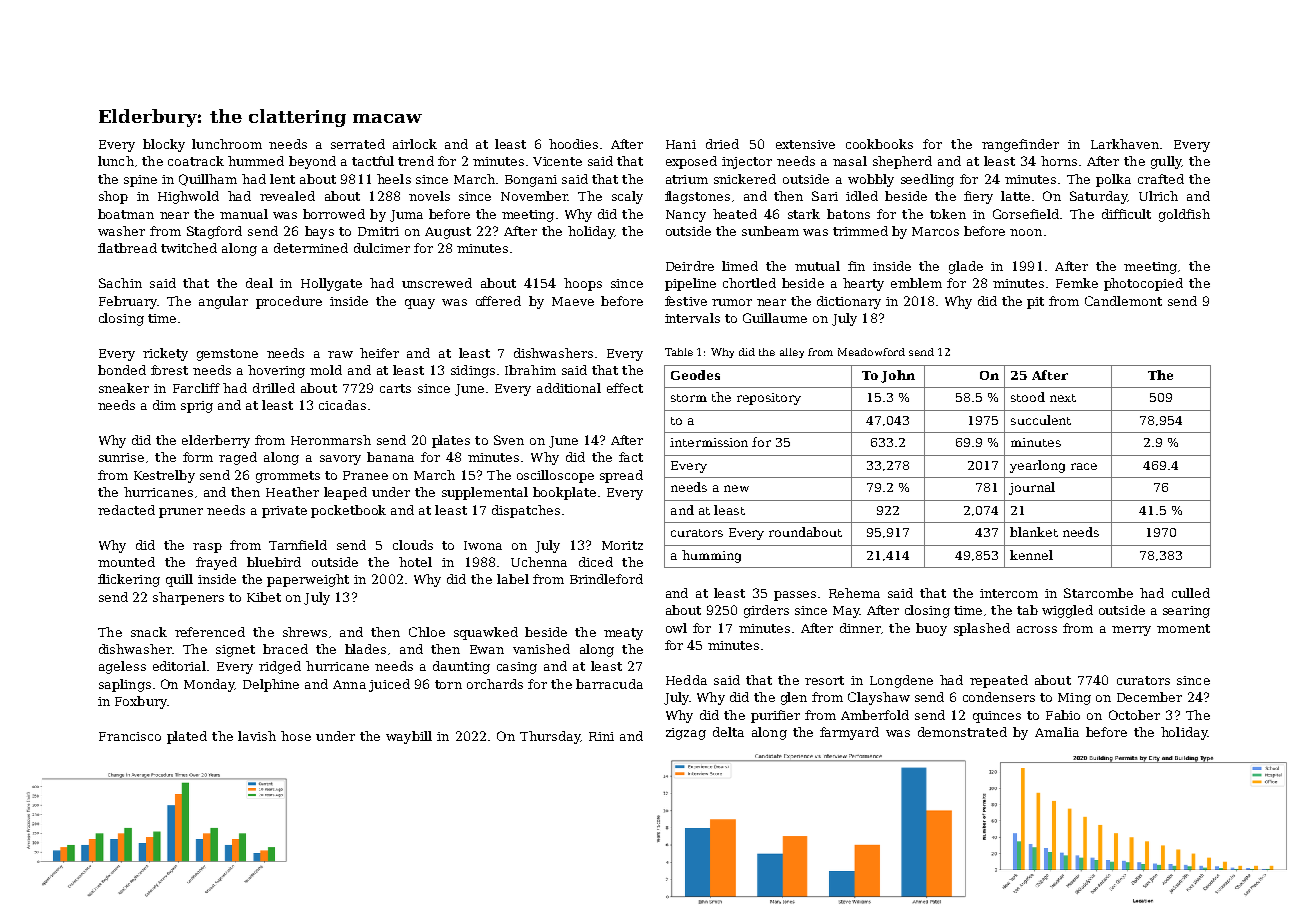 The image size is (1308, 924). Describe the element at coordinates (358, 144) in the page. I see `serrated` at that location.
